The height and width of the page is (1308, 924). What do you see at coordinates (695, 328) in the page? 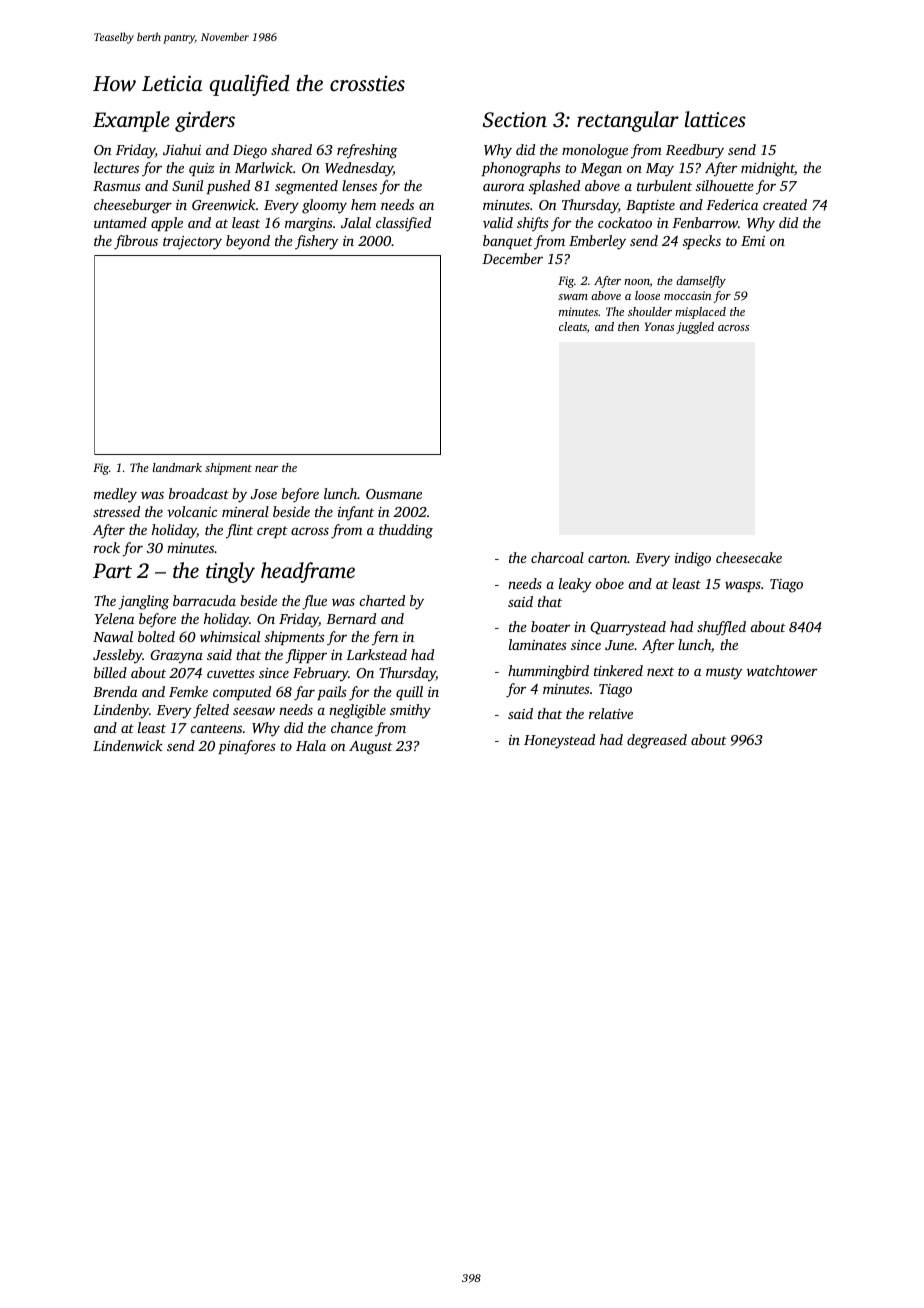
I see `juggled` at bounding box center [695, 328].
